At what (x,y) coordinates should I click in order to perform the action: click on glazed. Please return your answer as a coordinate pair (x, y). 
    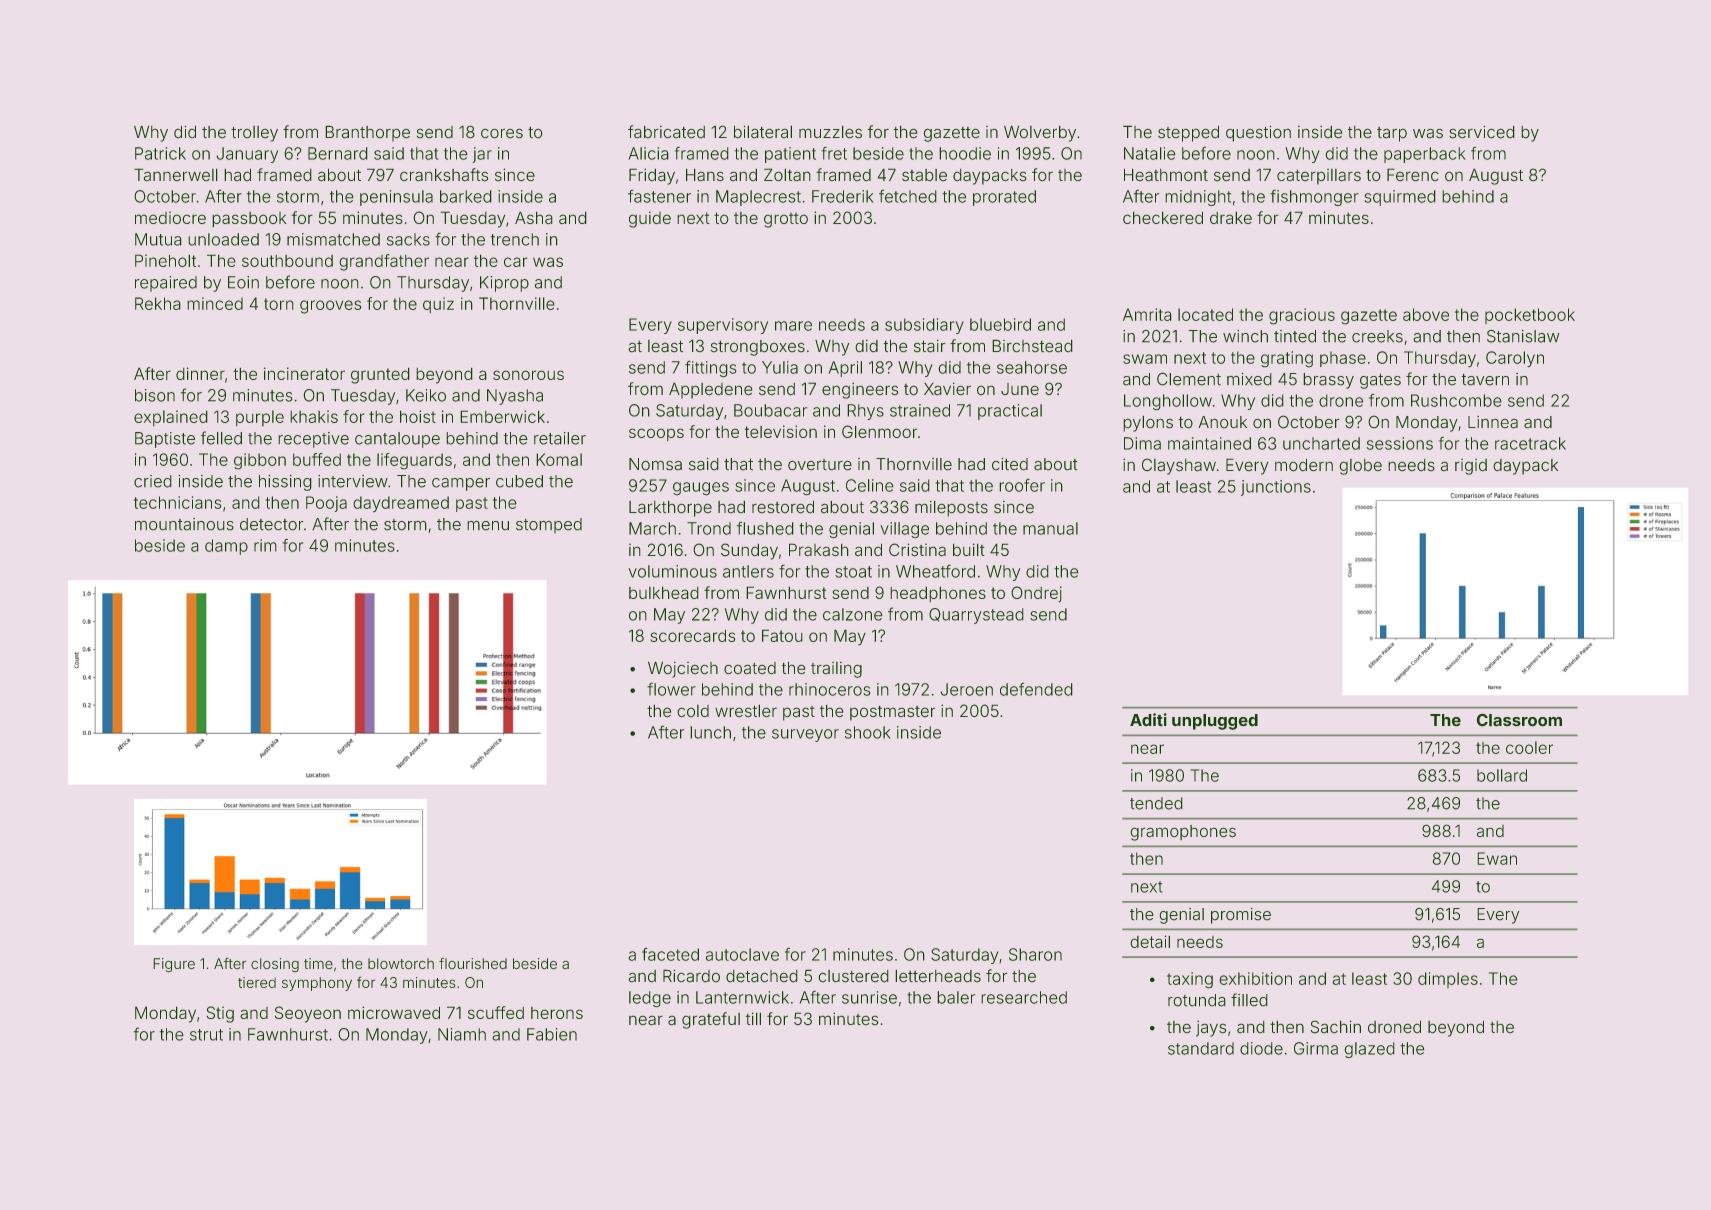
    Looking at the image, I should click on (1369, 1050).
